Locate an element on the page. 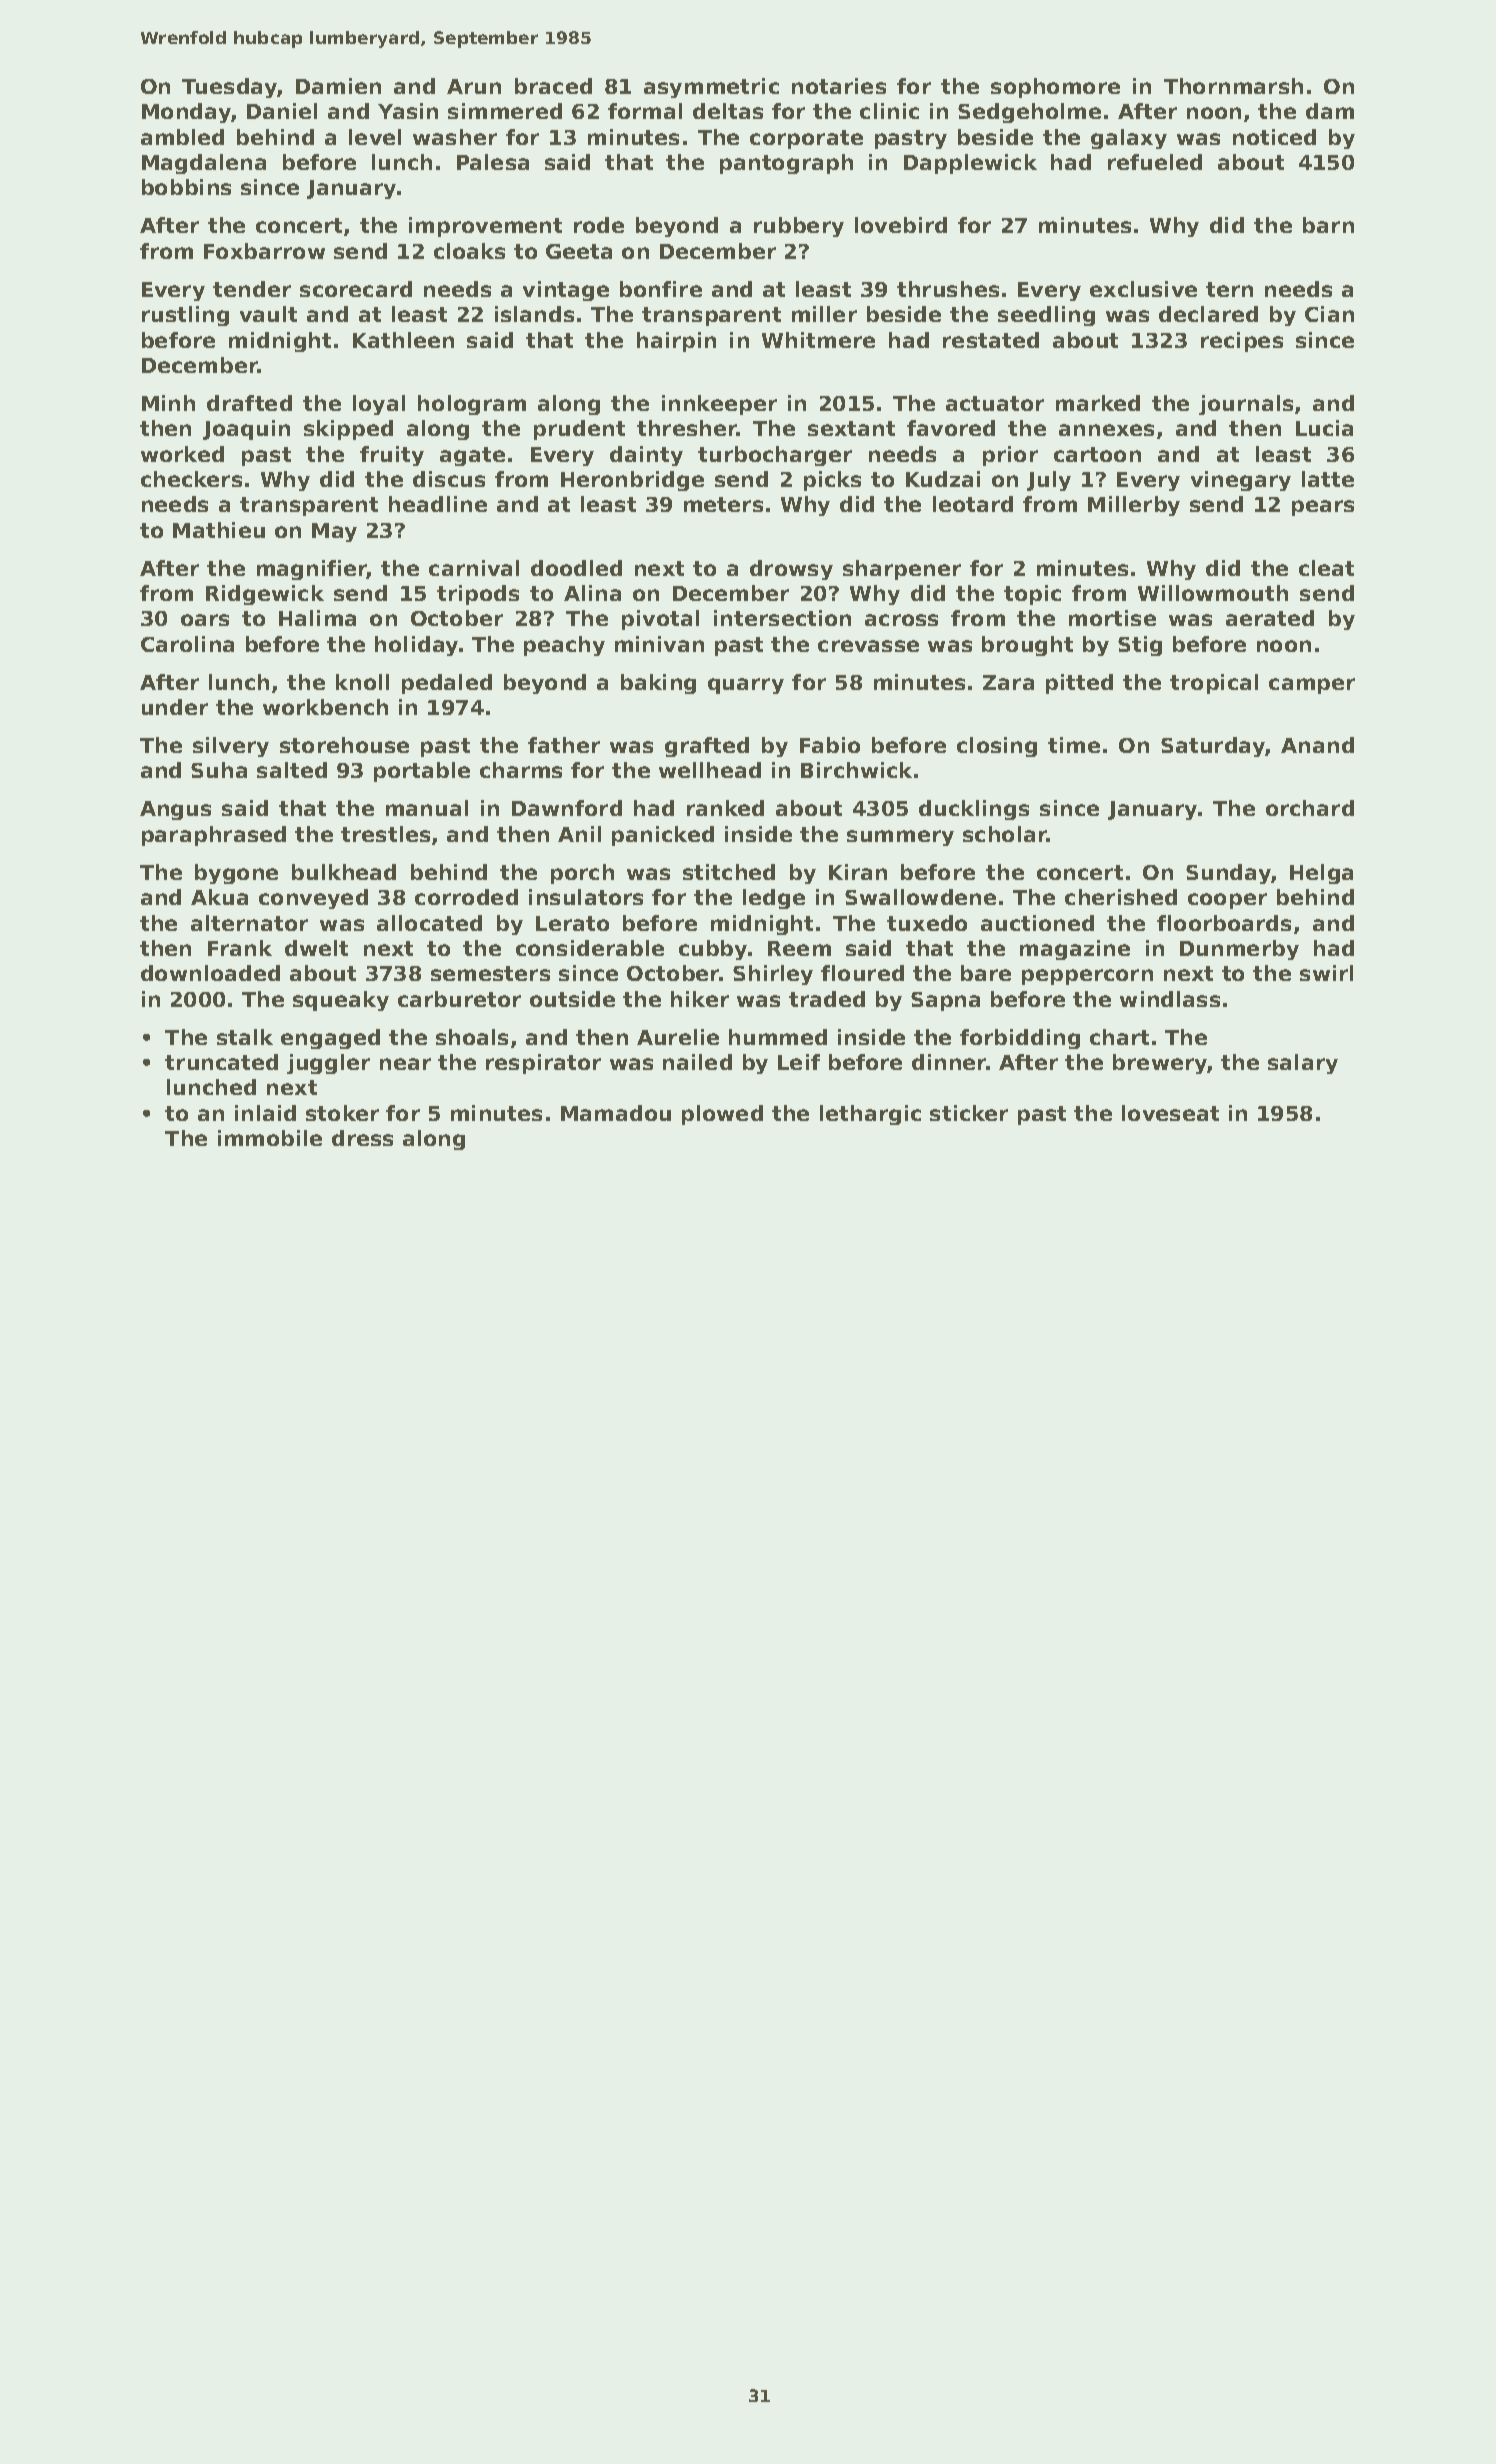 Image resolution: width=1496 pixels, height=2464 pixels. Minh is located at coordinates (168, 403).
